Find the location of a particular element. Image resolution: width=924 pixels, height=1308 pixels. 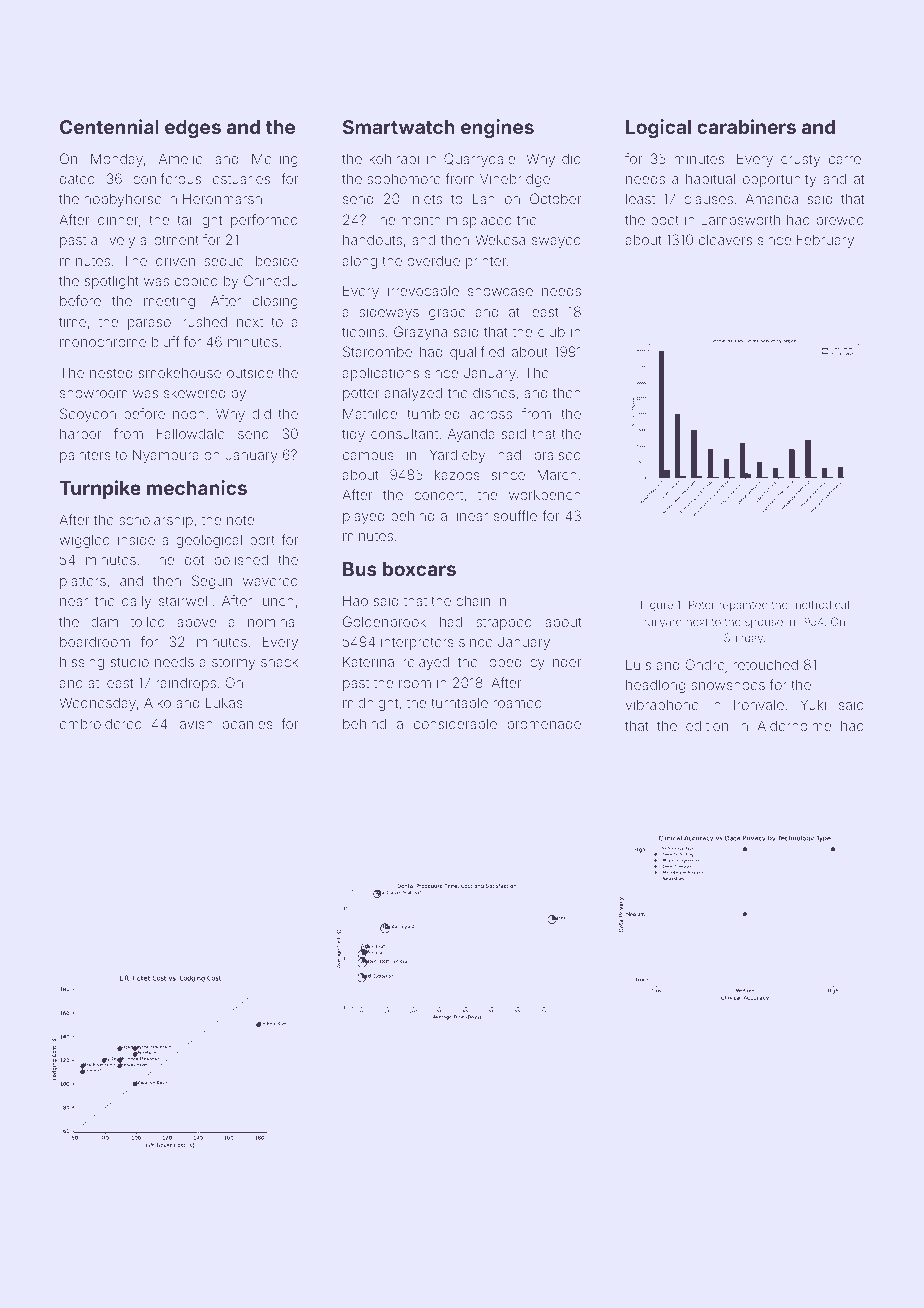

Centennial is located at coordinates (109, 126).
